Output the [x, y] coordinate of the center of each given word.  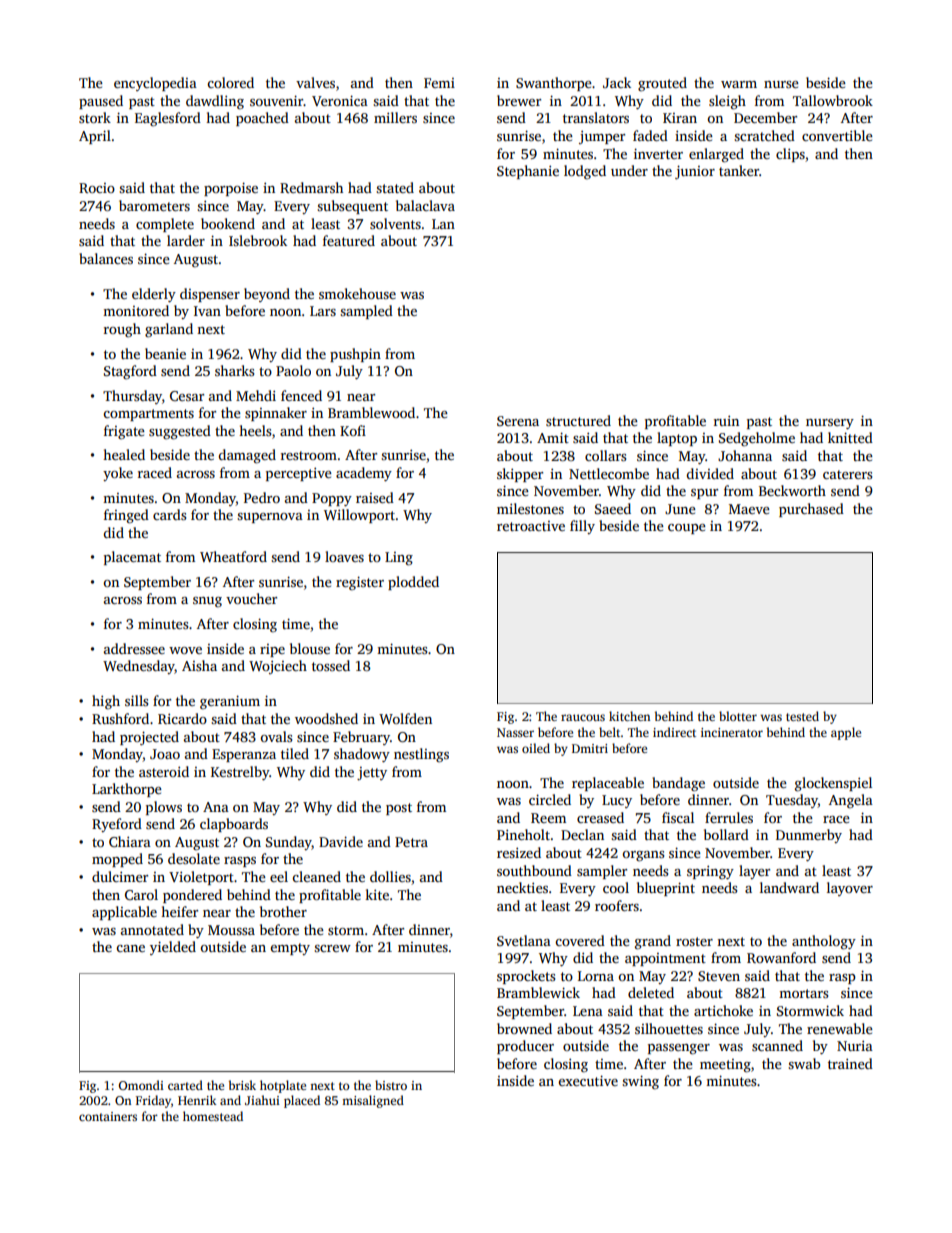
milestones [530, 508]
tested [802, 716]
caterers [847, 474]
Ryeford [117, 825]
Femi [439, 83]
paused [101, 102]
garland [169, 330]
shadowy [362, 755]
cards [169, 514]
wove [185, 650]
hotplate [283, 1086]
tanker [739, 170]
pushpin [355, 355]
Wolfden [405, 718]
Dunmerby [809, 836]
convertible [837, 135]
